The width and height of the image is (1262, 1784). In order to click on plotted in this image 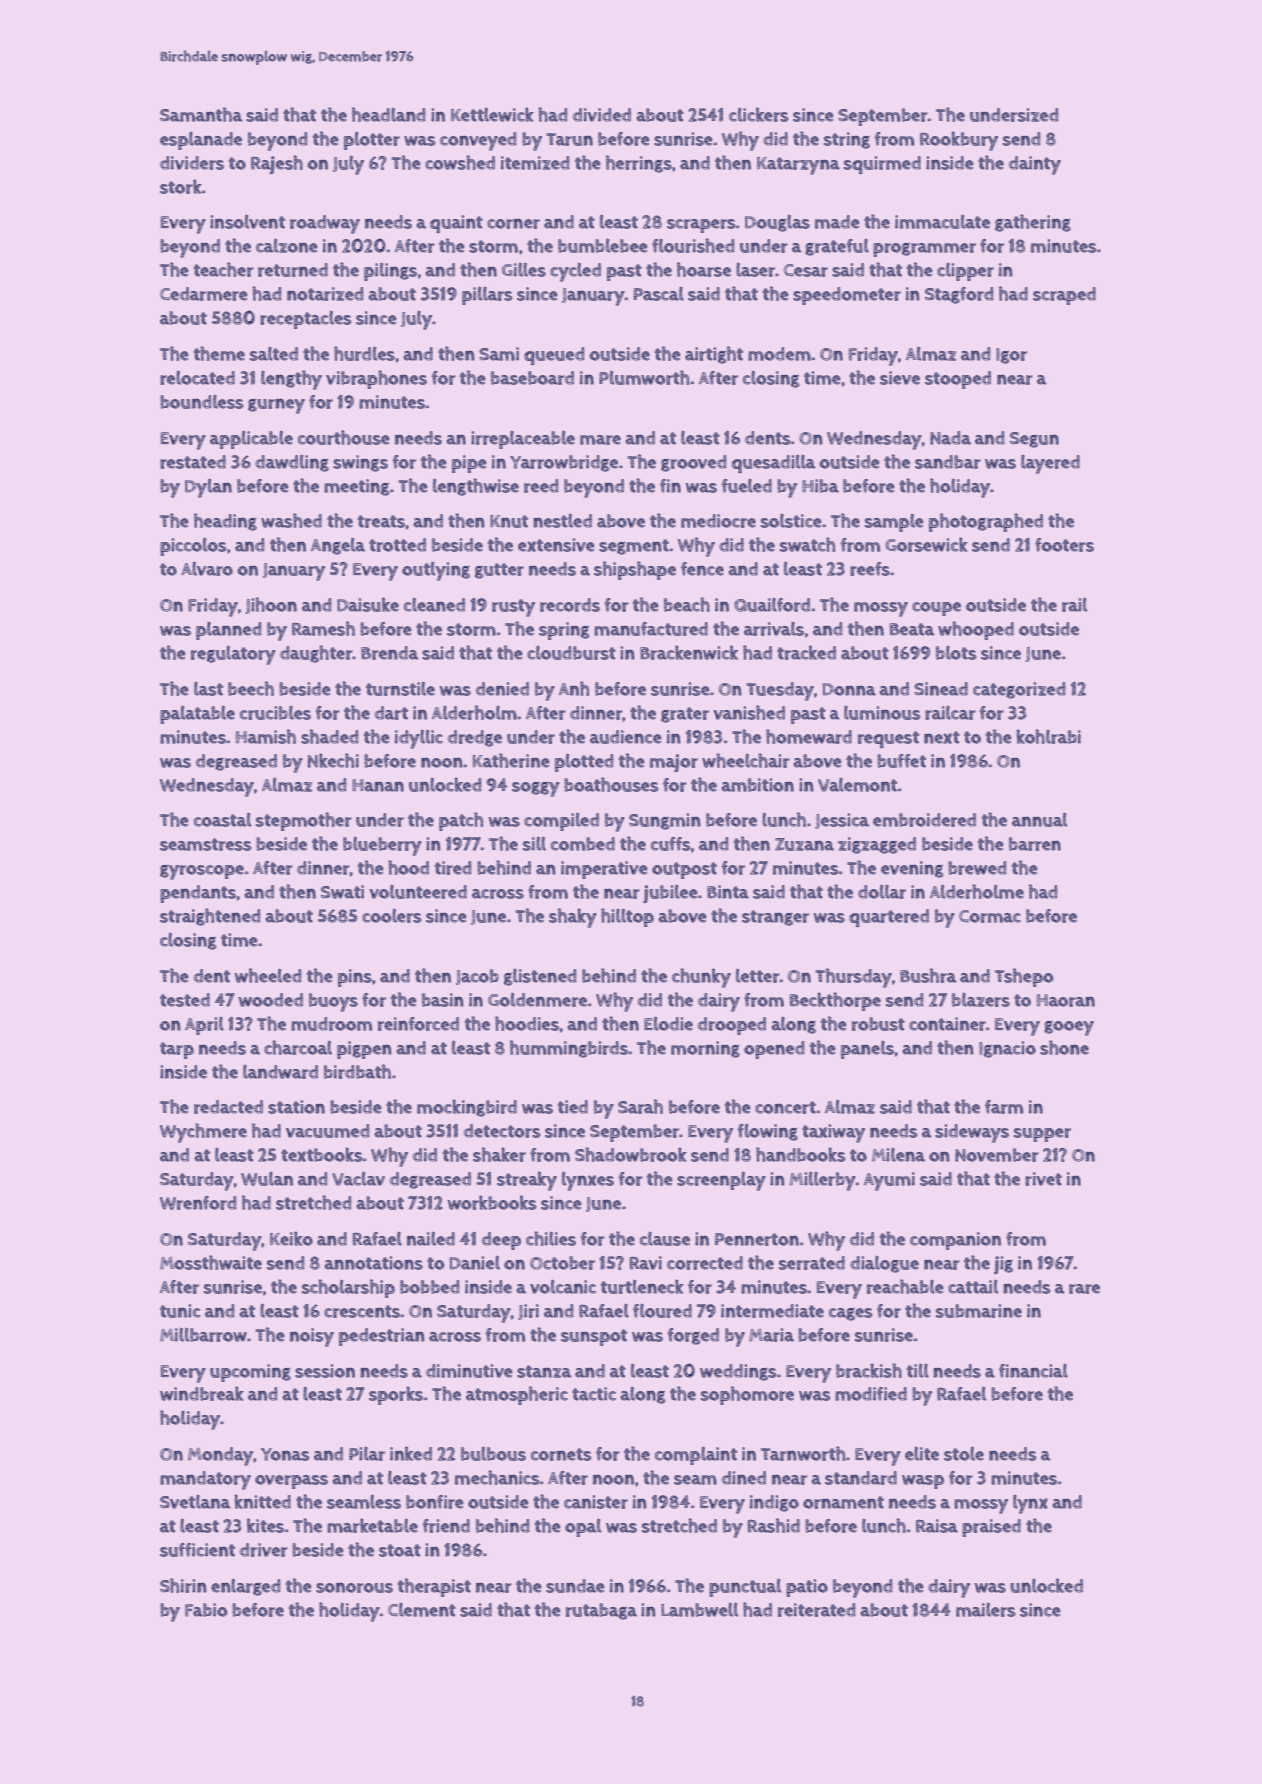, I will do `click(584, 763)`.
